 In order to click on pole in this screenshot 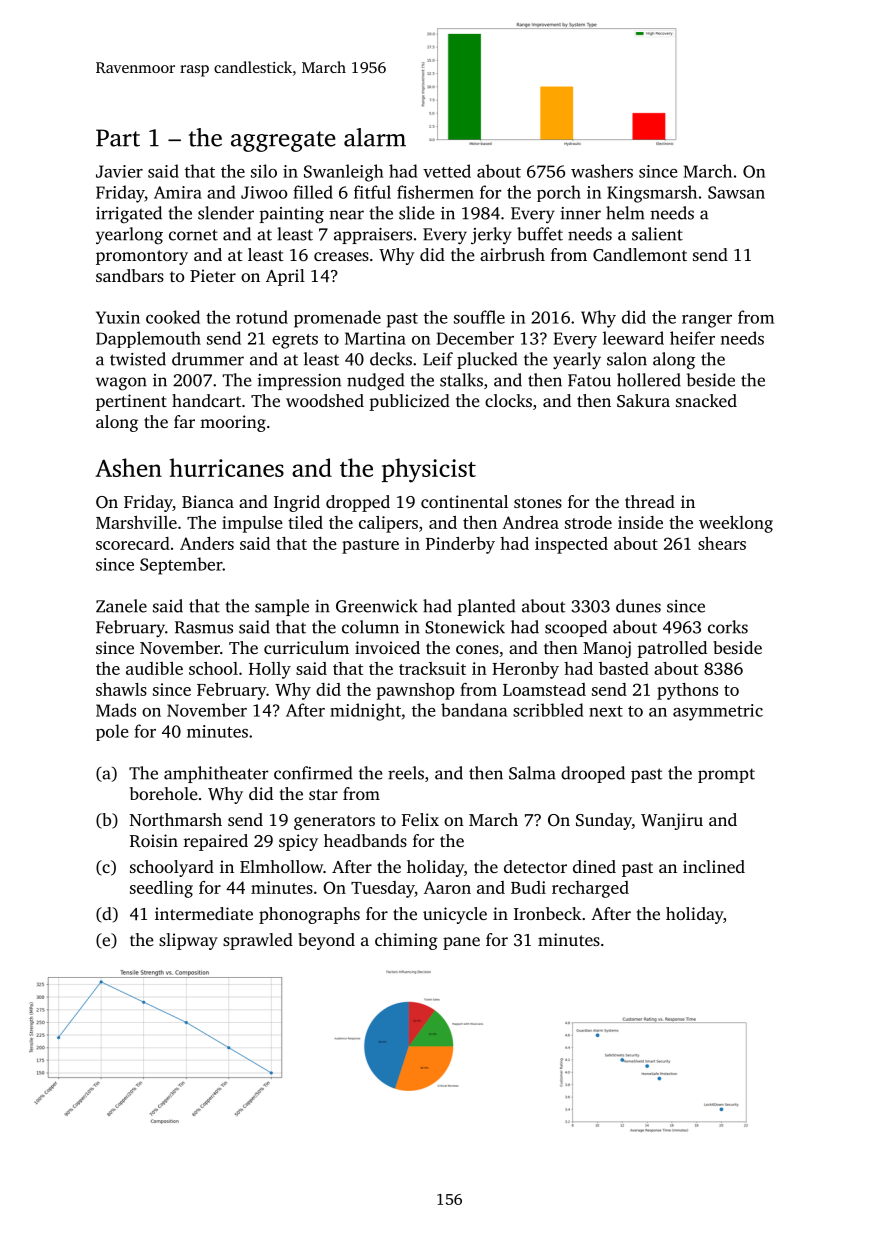, I will do `click(112, 732)`.
